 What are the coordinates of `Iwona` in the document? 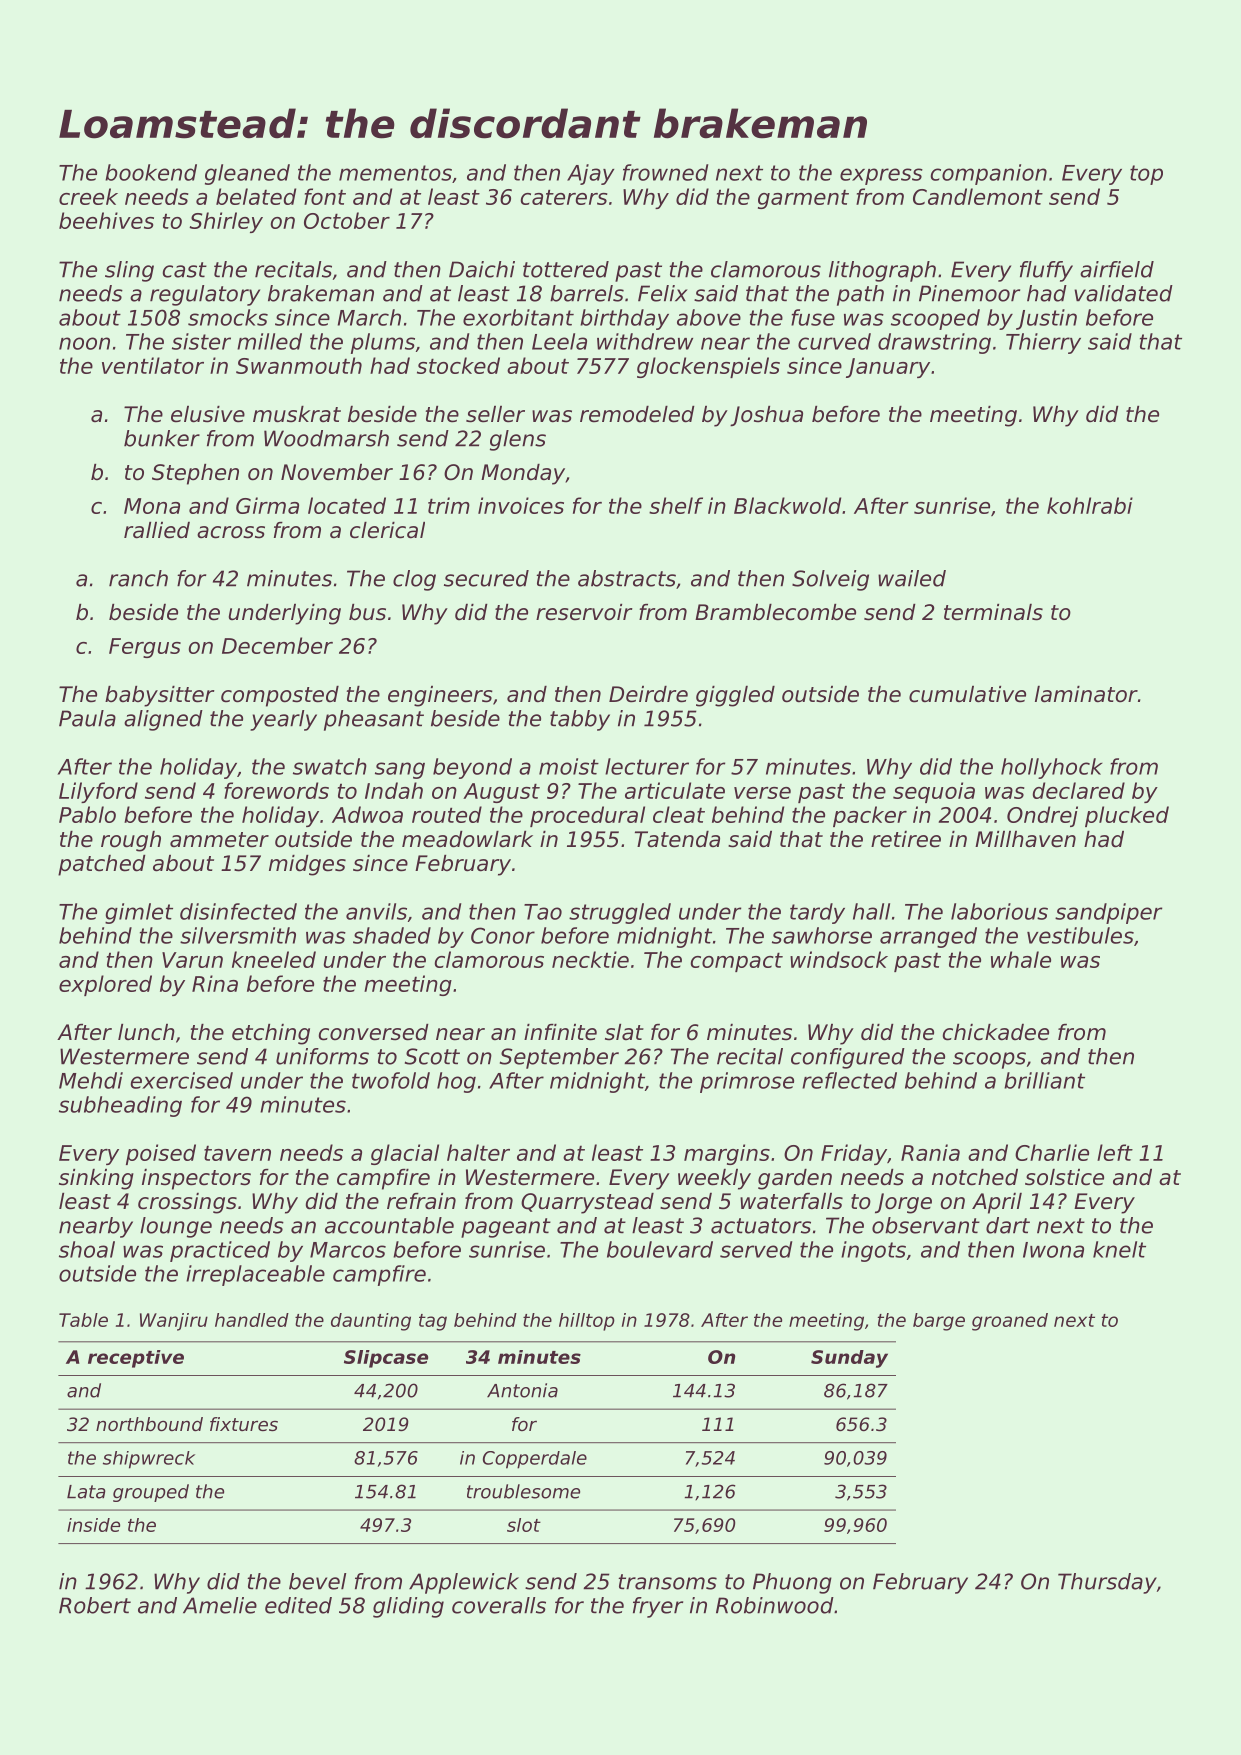 It's located at (1053, 1250).
